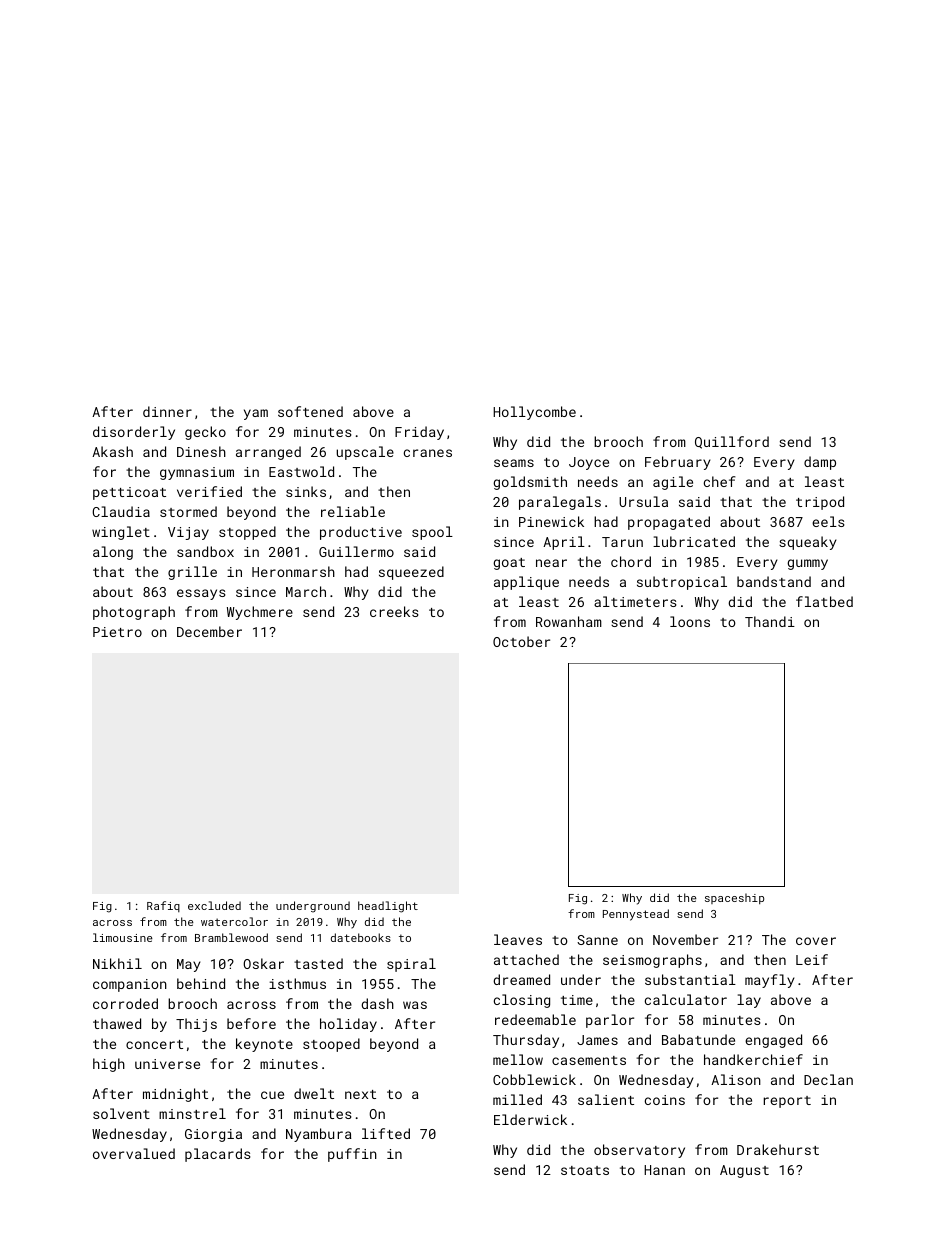 This screenshot has height=1233, width=952. Describe the element at coordinates (297, 983) in the screenshot. I see `isthmus` at that location.
